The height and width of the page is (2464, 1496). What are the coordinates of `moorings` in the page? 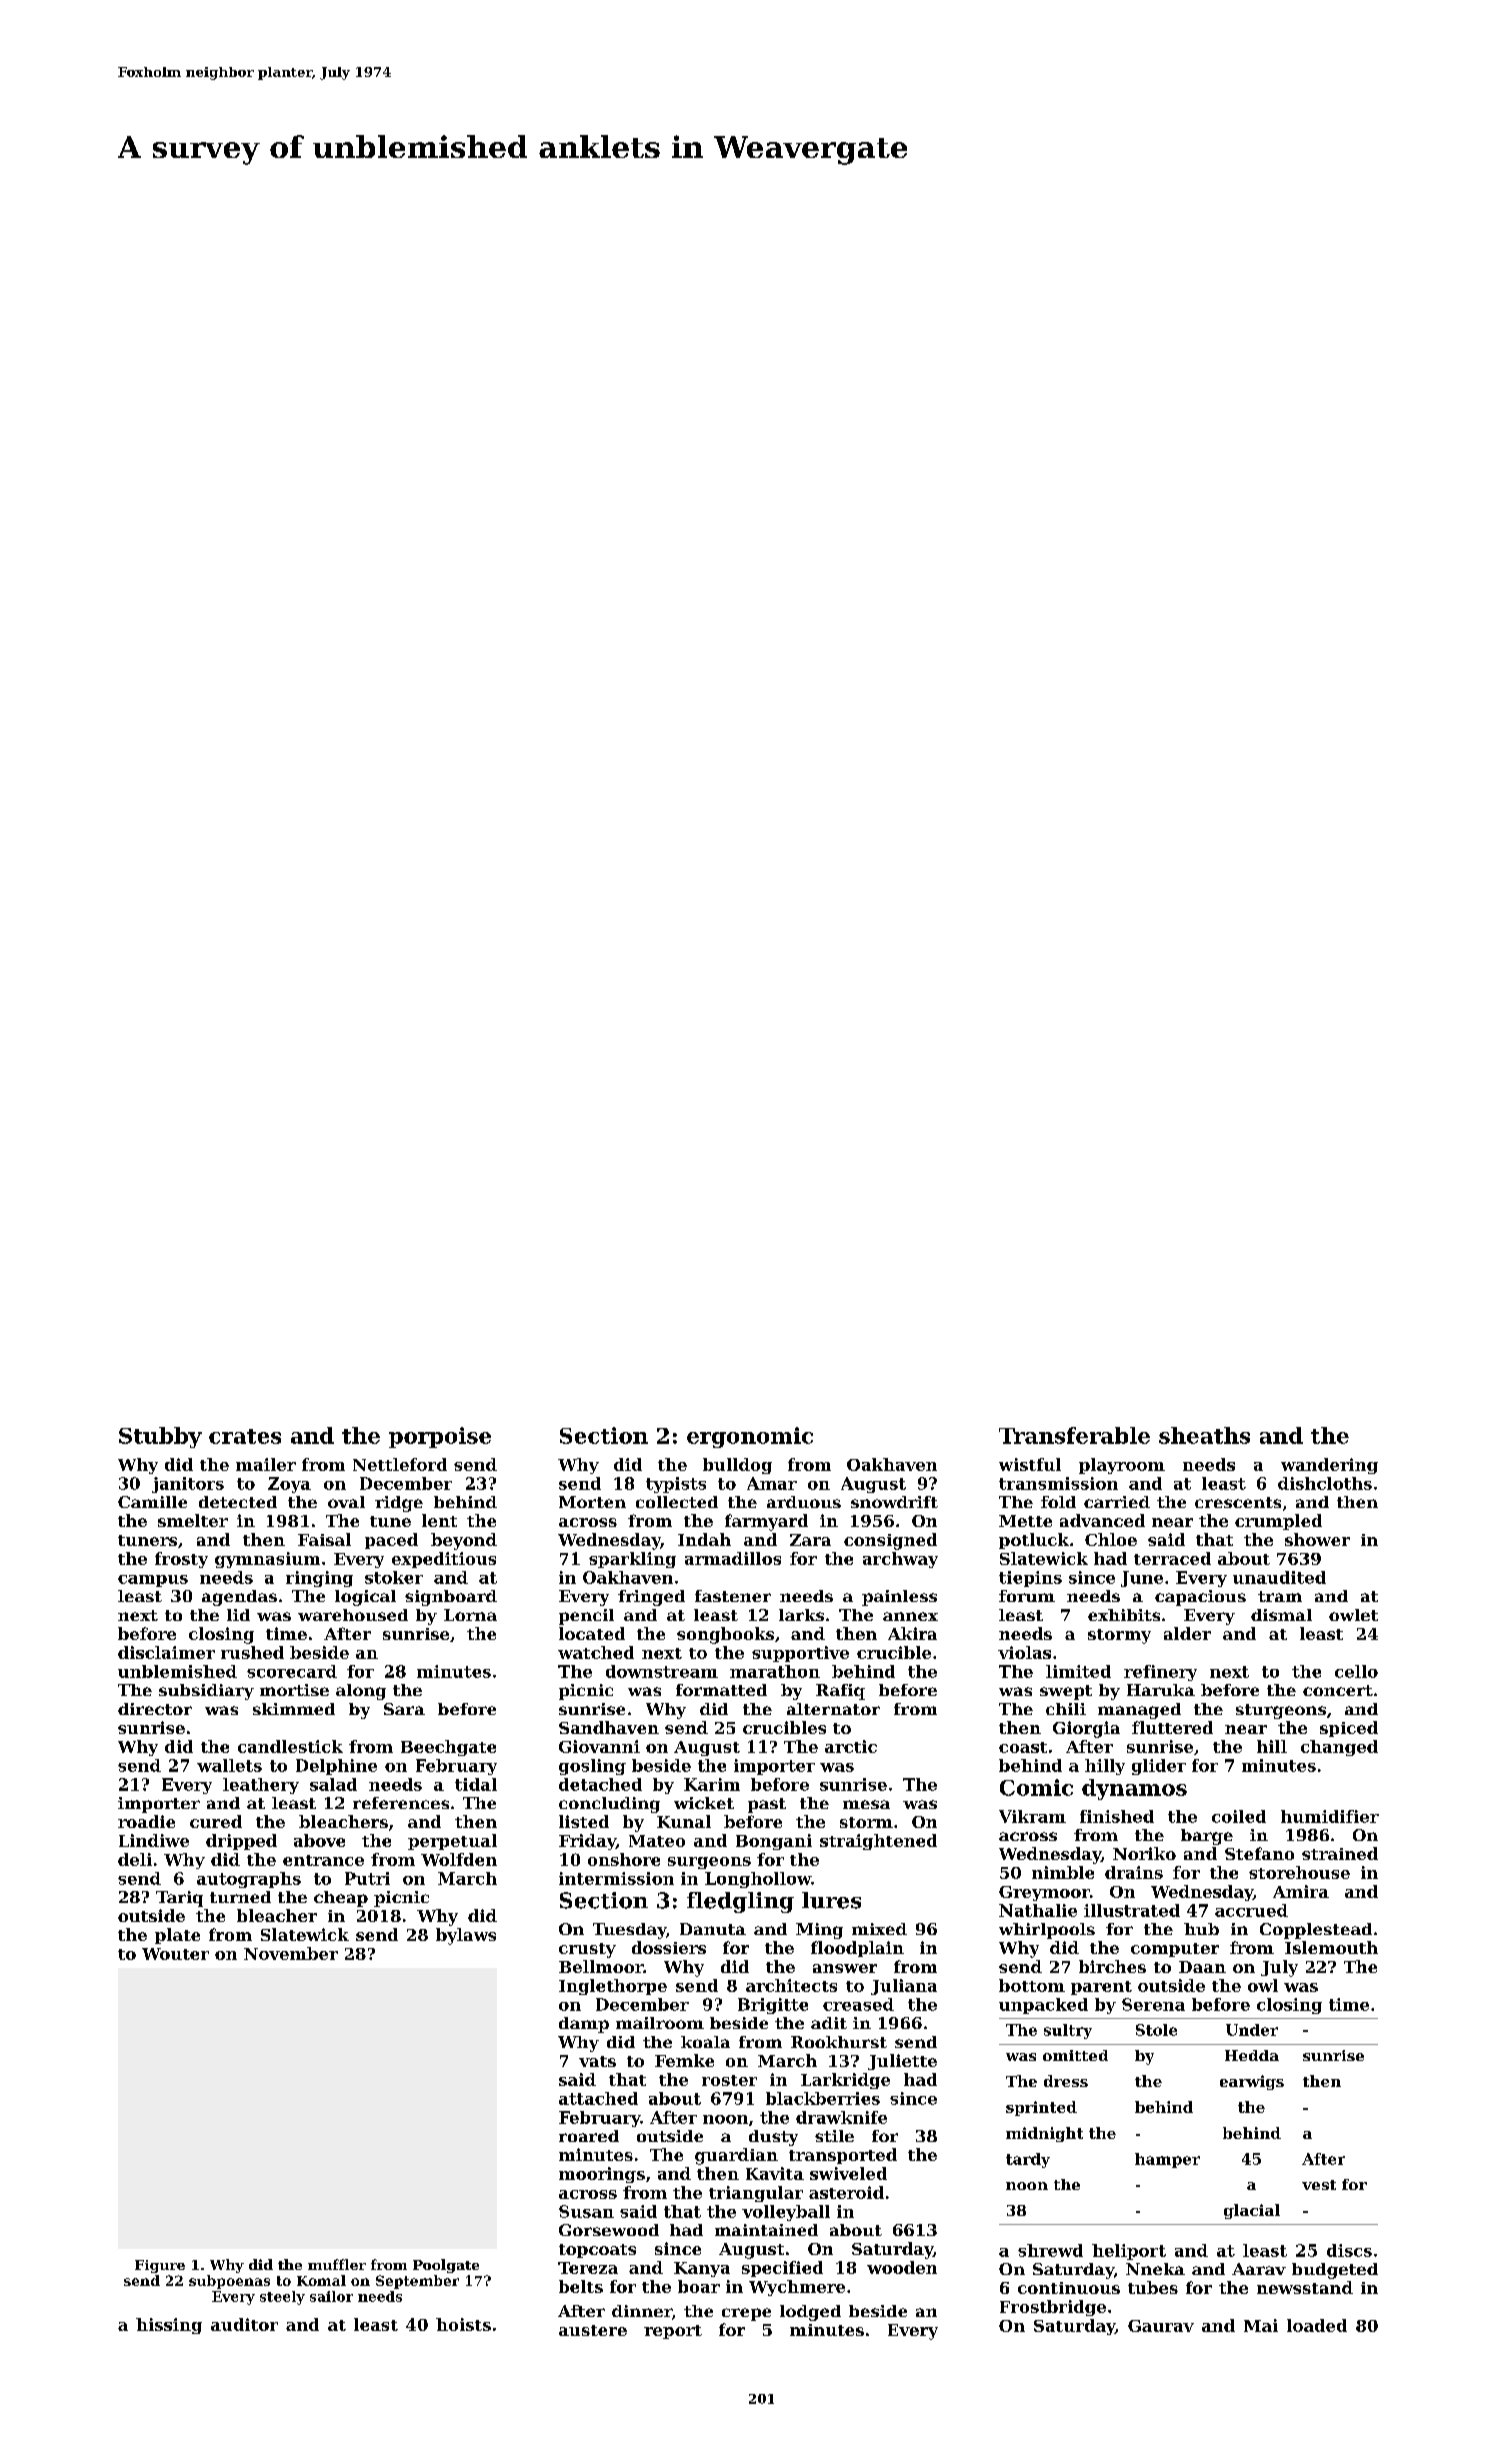 It's located at (602, 2175).
